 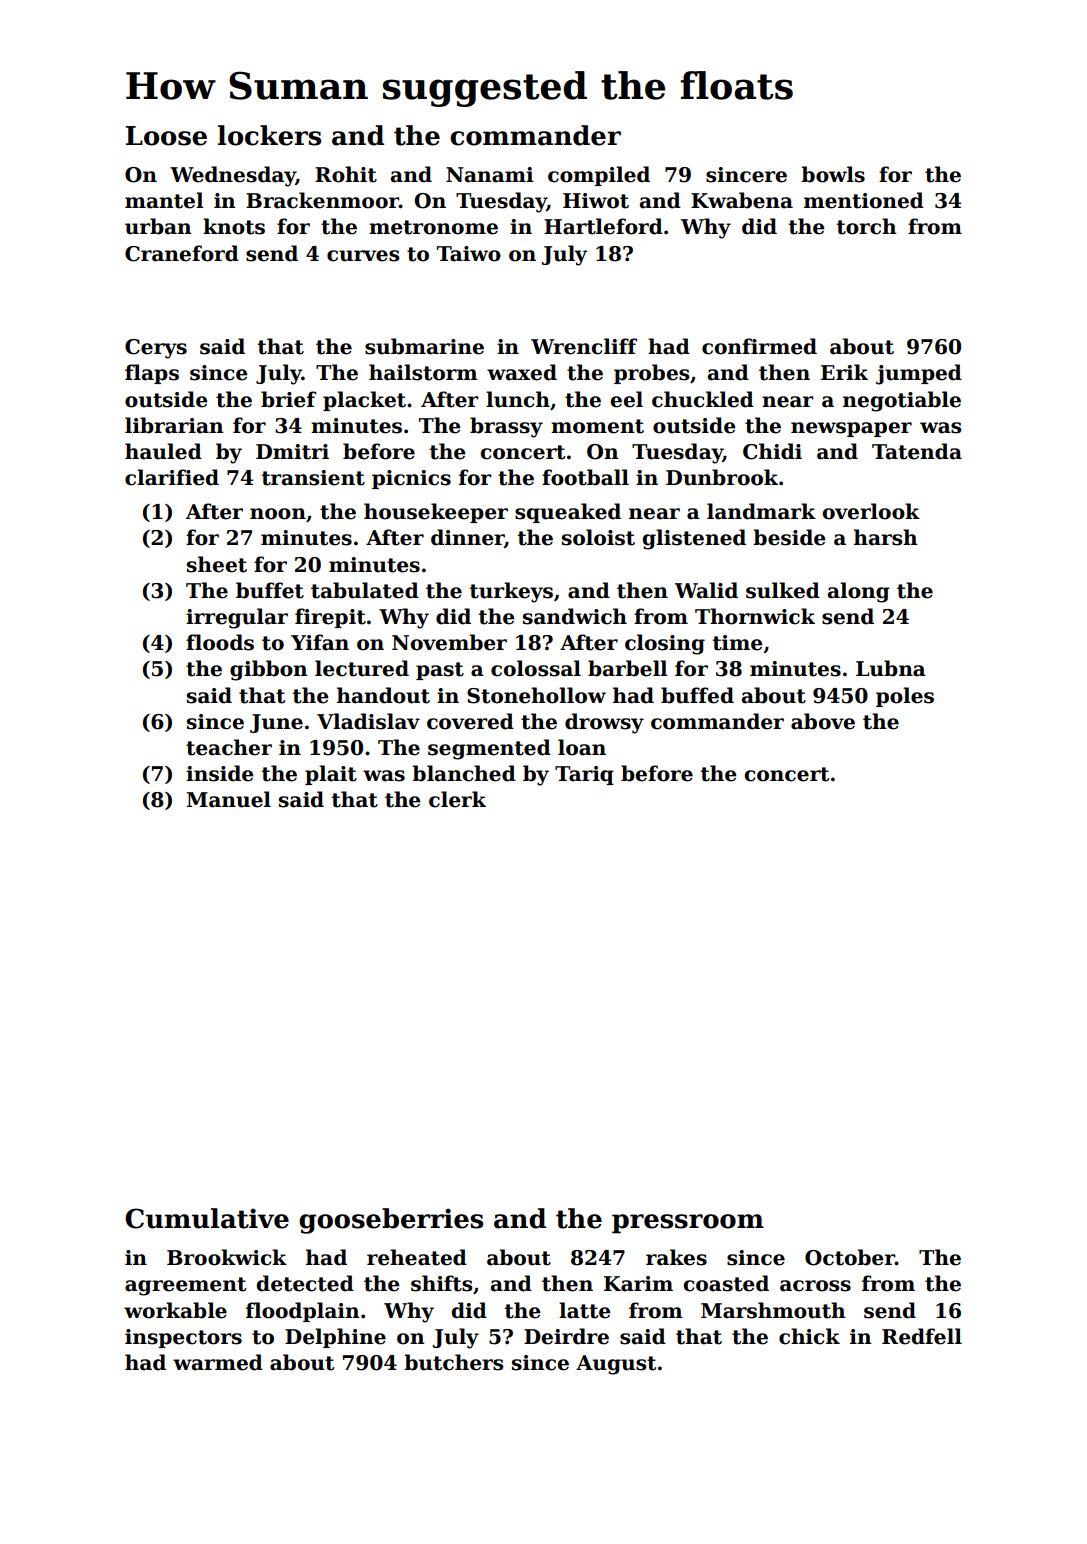 What do you see at coordinates (207, 1218) in the document?
I see `Cumulative` at bounding box center [207, 1218].
